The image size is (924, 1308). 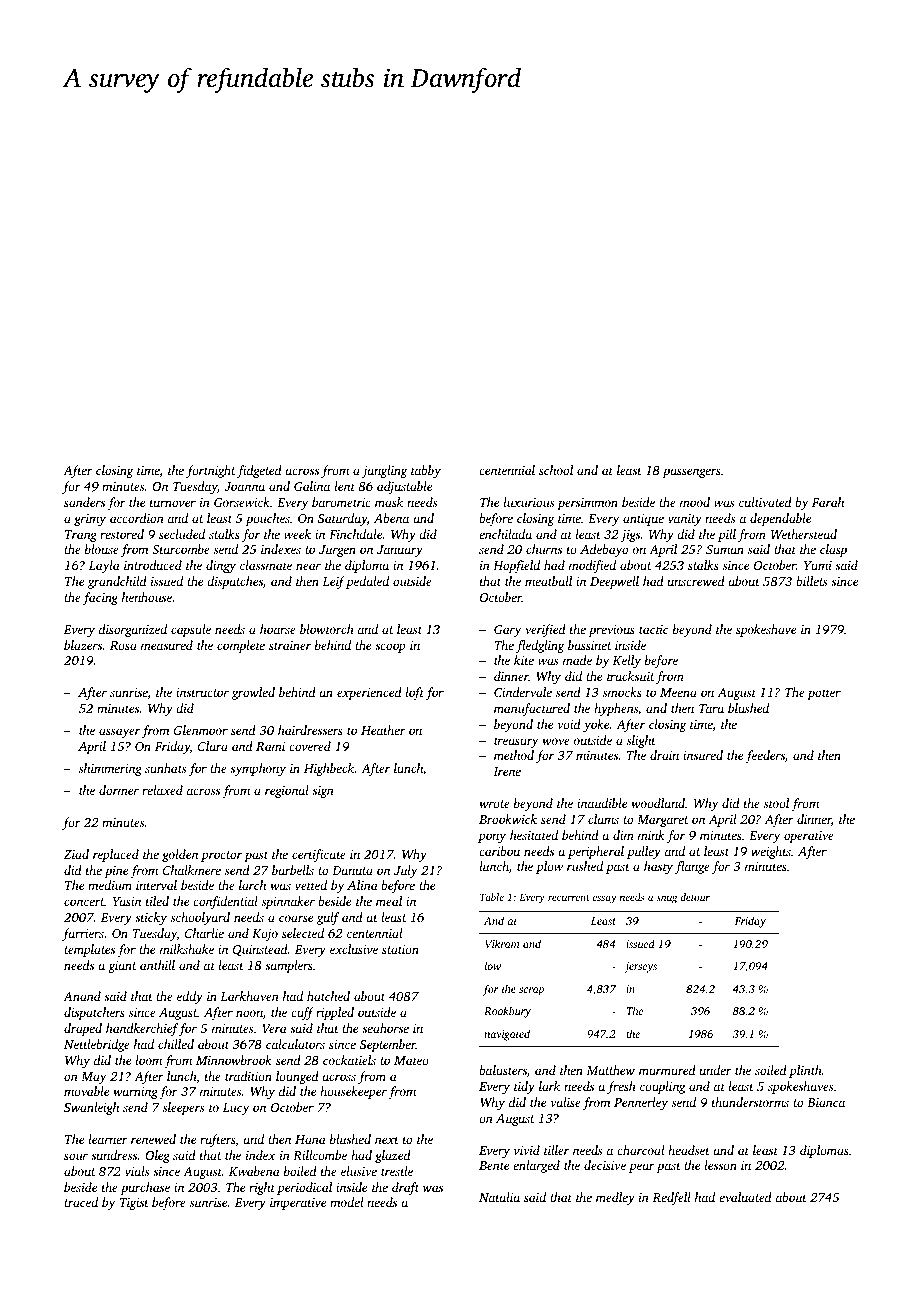 I want to click on Bianca, so click(x=826, y=1102).
